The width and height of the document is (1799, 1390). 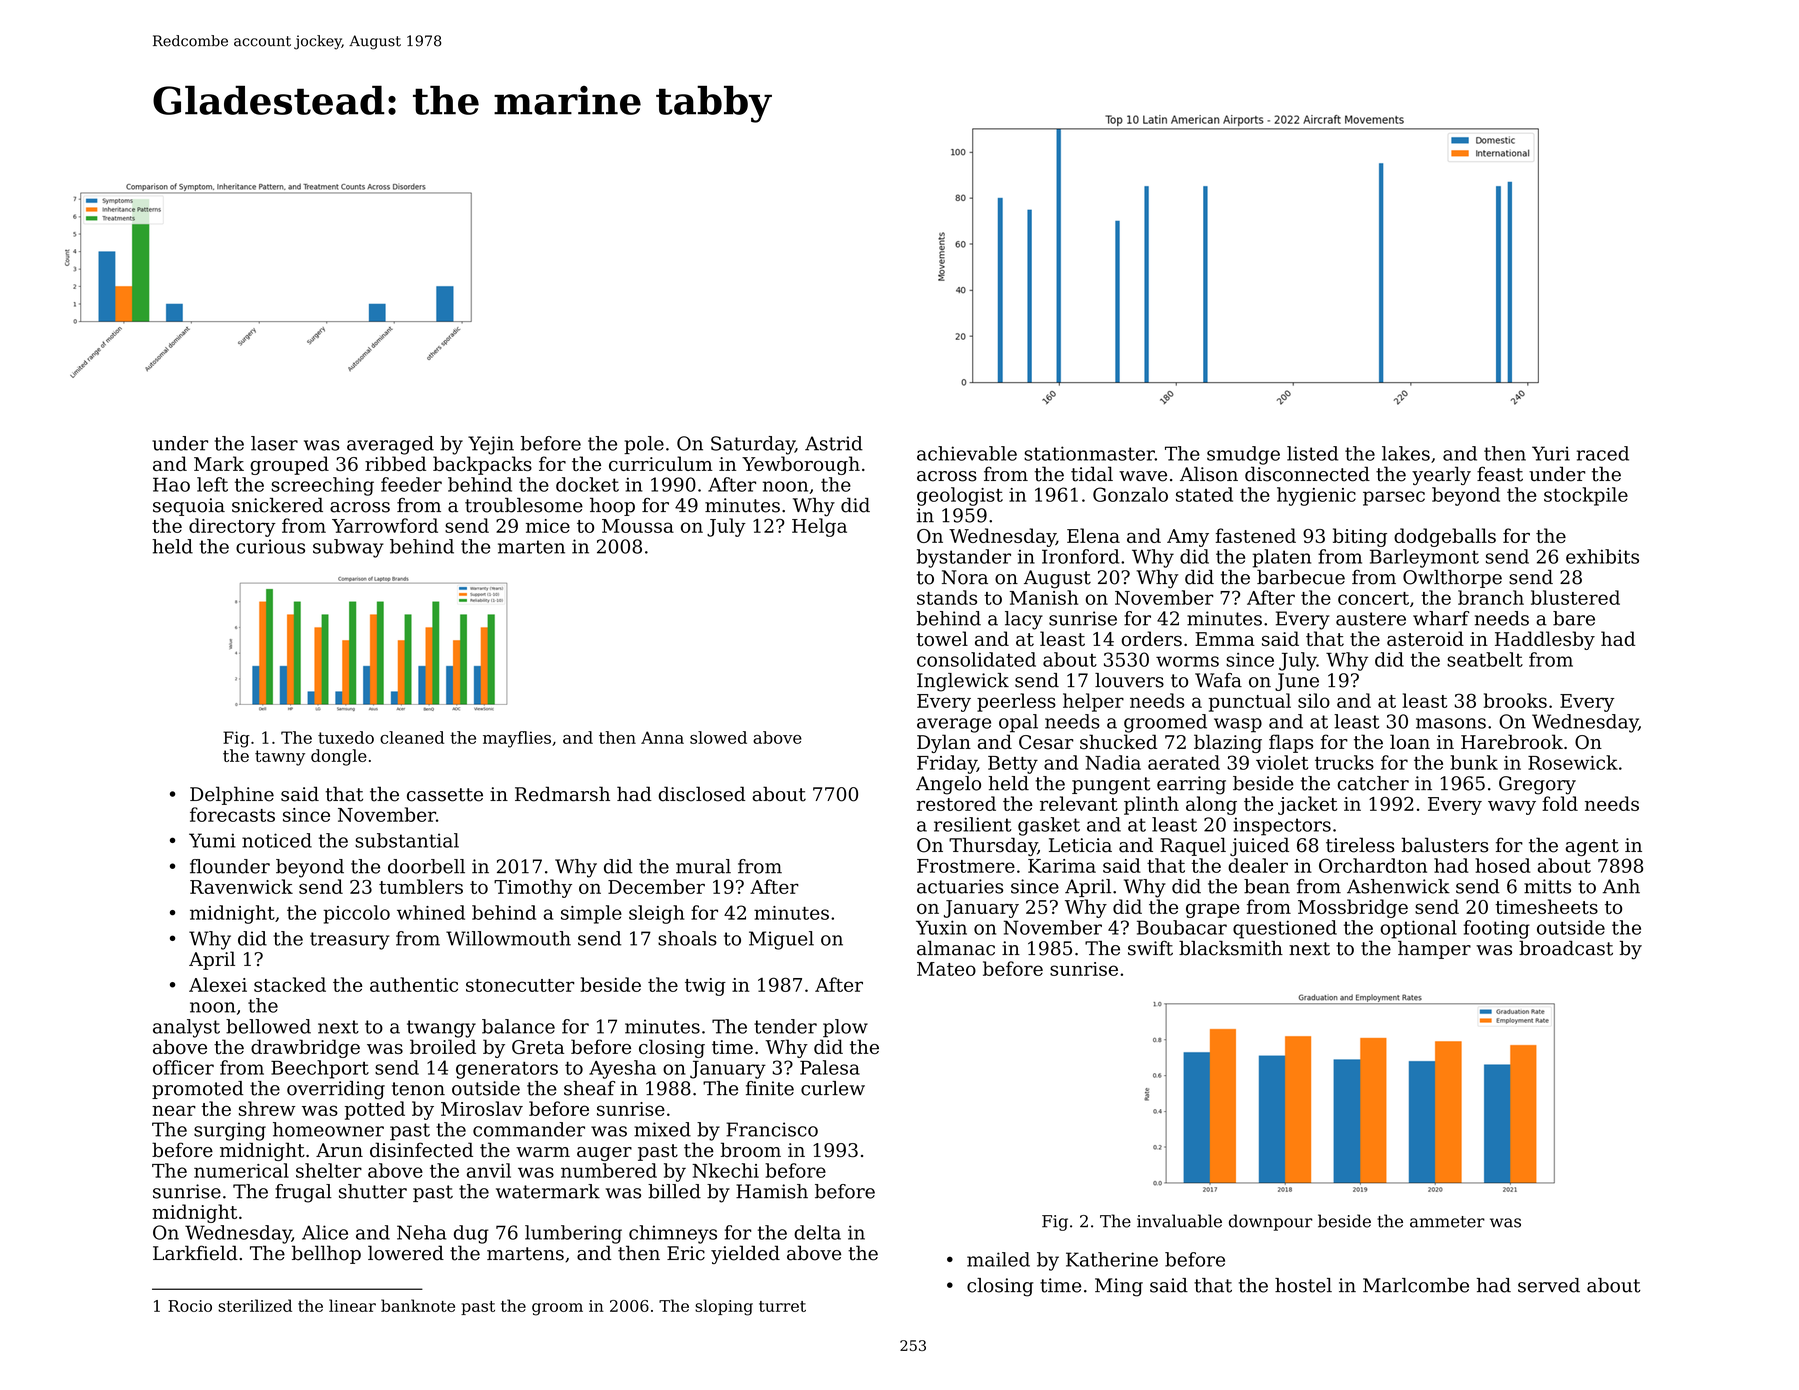 I want to click on swift, so click(x=1150, y=948).
